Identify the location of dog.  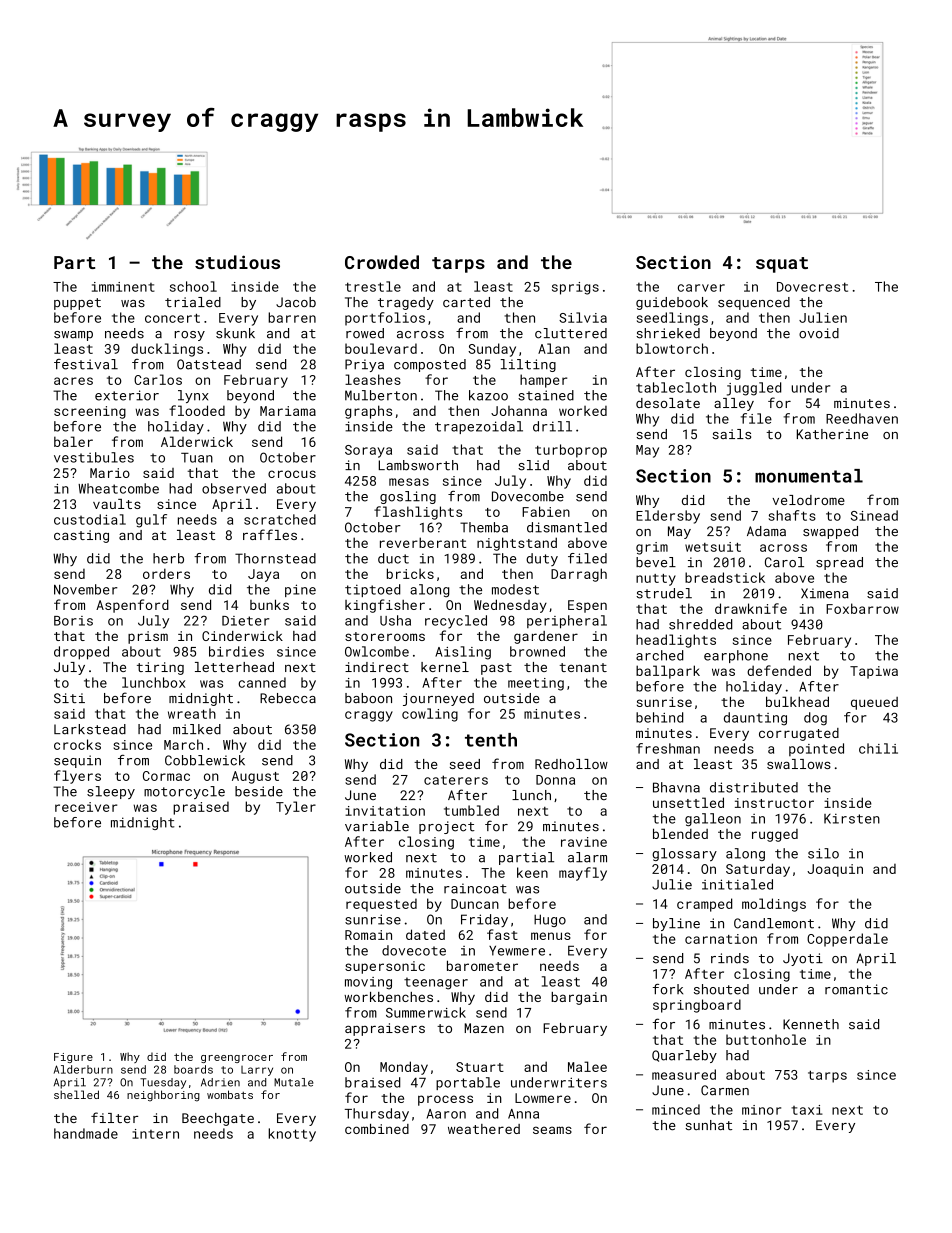
(815, 719).
